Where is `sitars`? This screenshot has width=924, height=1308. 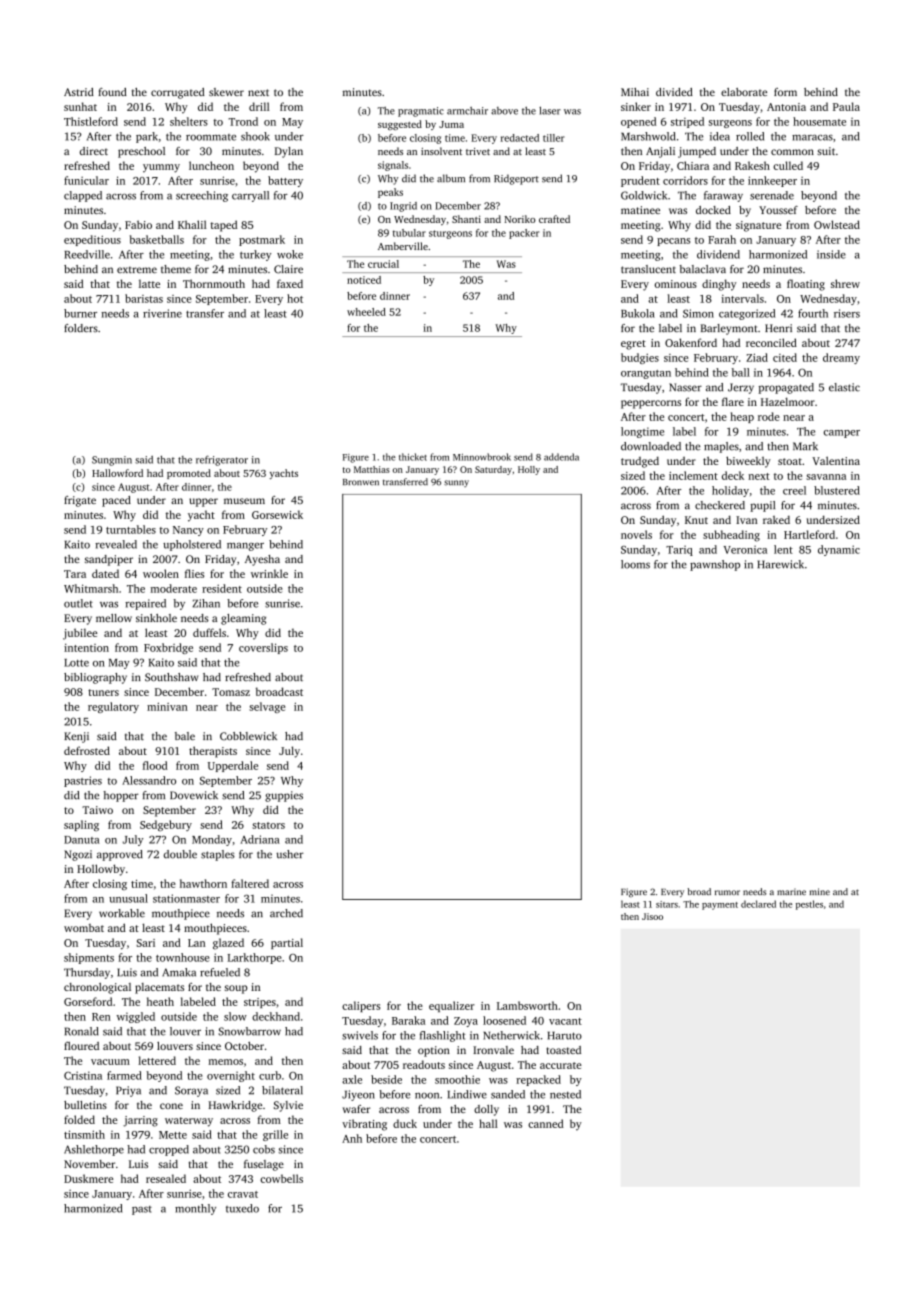
sitars is located at coordinates (667, 904).
